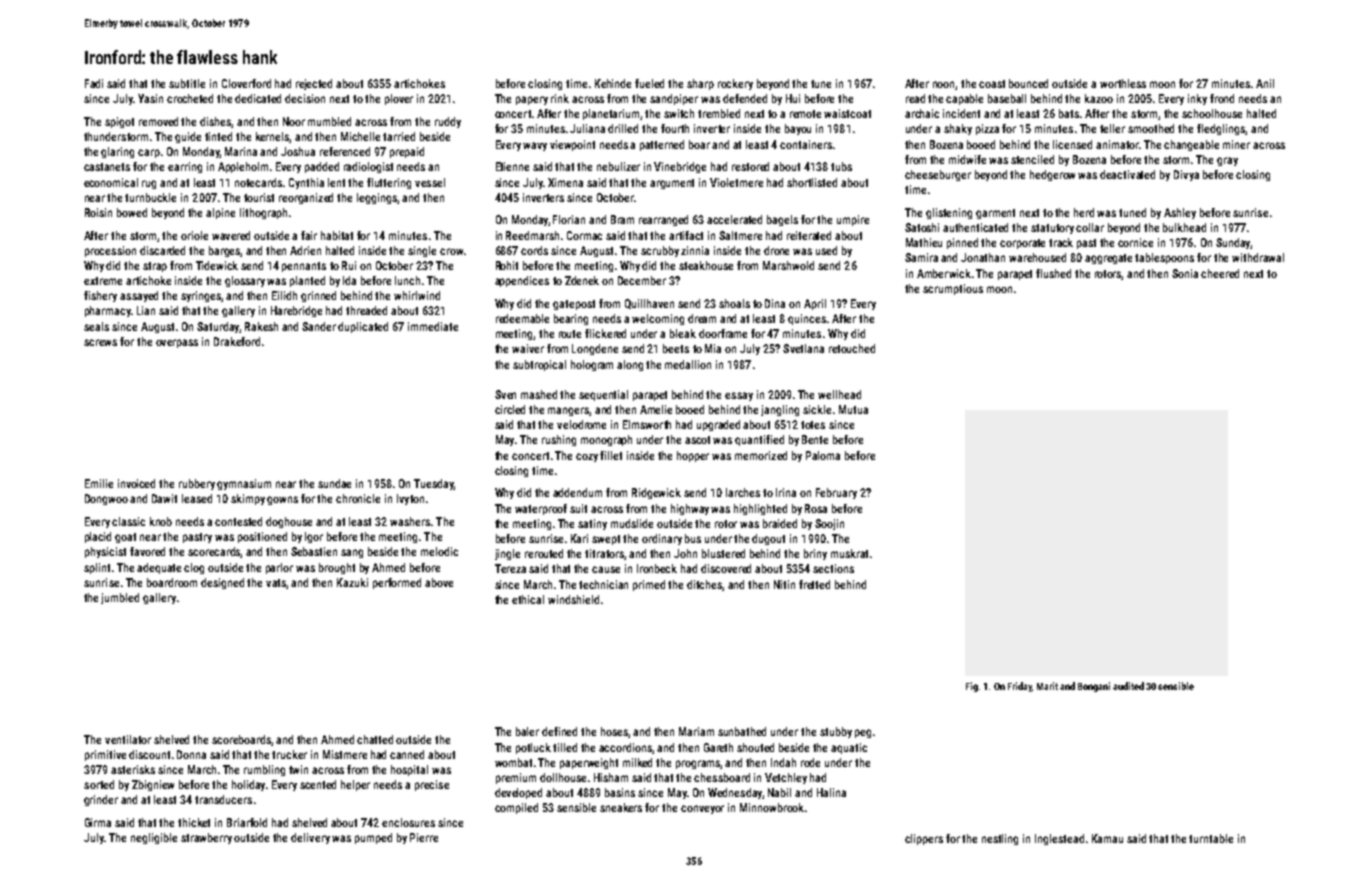 This screenshot has height=887, width=1372. I want to click on clippers, so click(924, 839).
